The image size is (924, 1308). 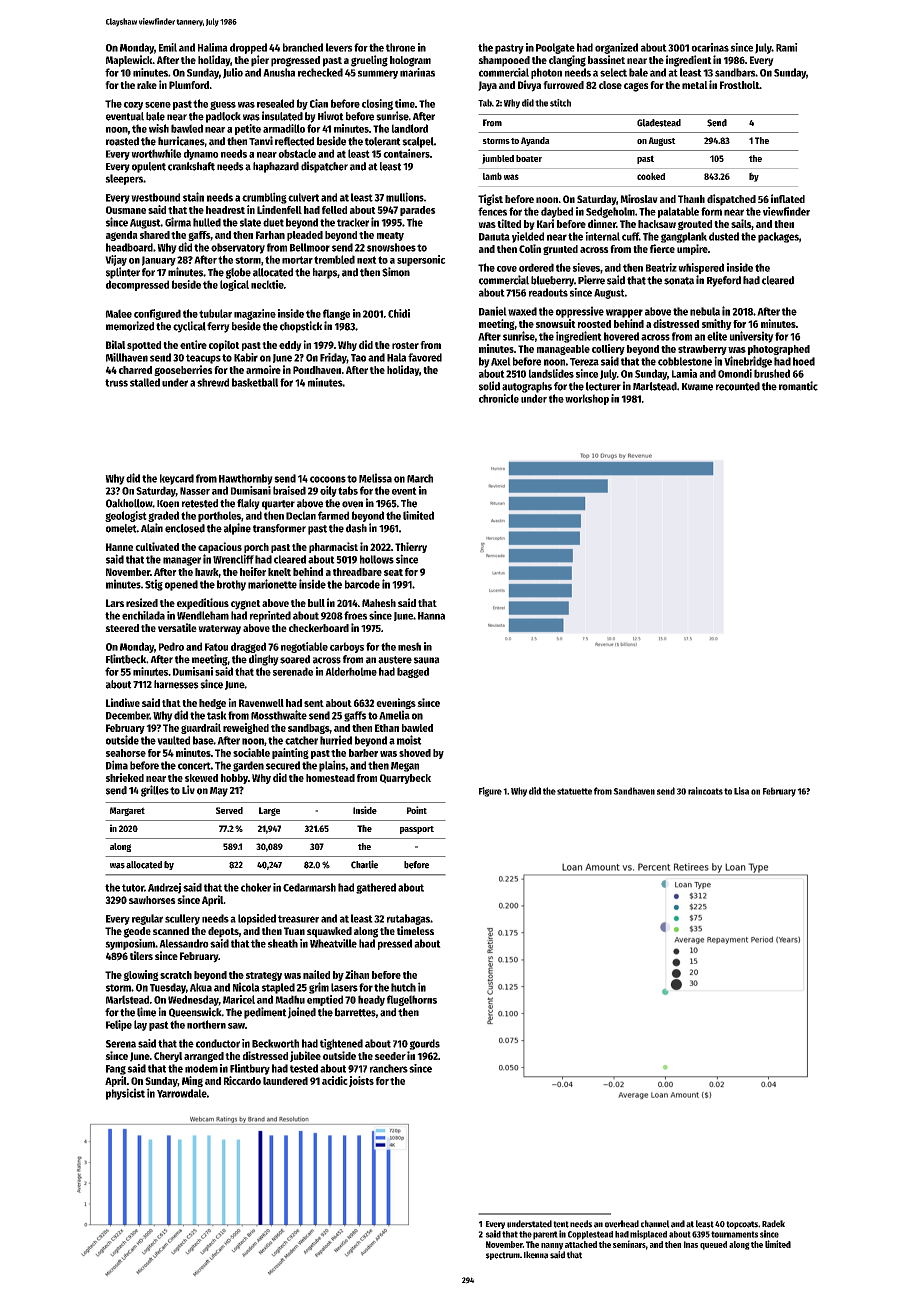 What do you see at coordinates (411, 547) in the document?
I see `Thierry` at bounding box center [411, 547].
